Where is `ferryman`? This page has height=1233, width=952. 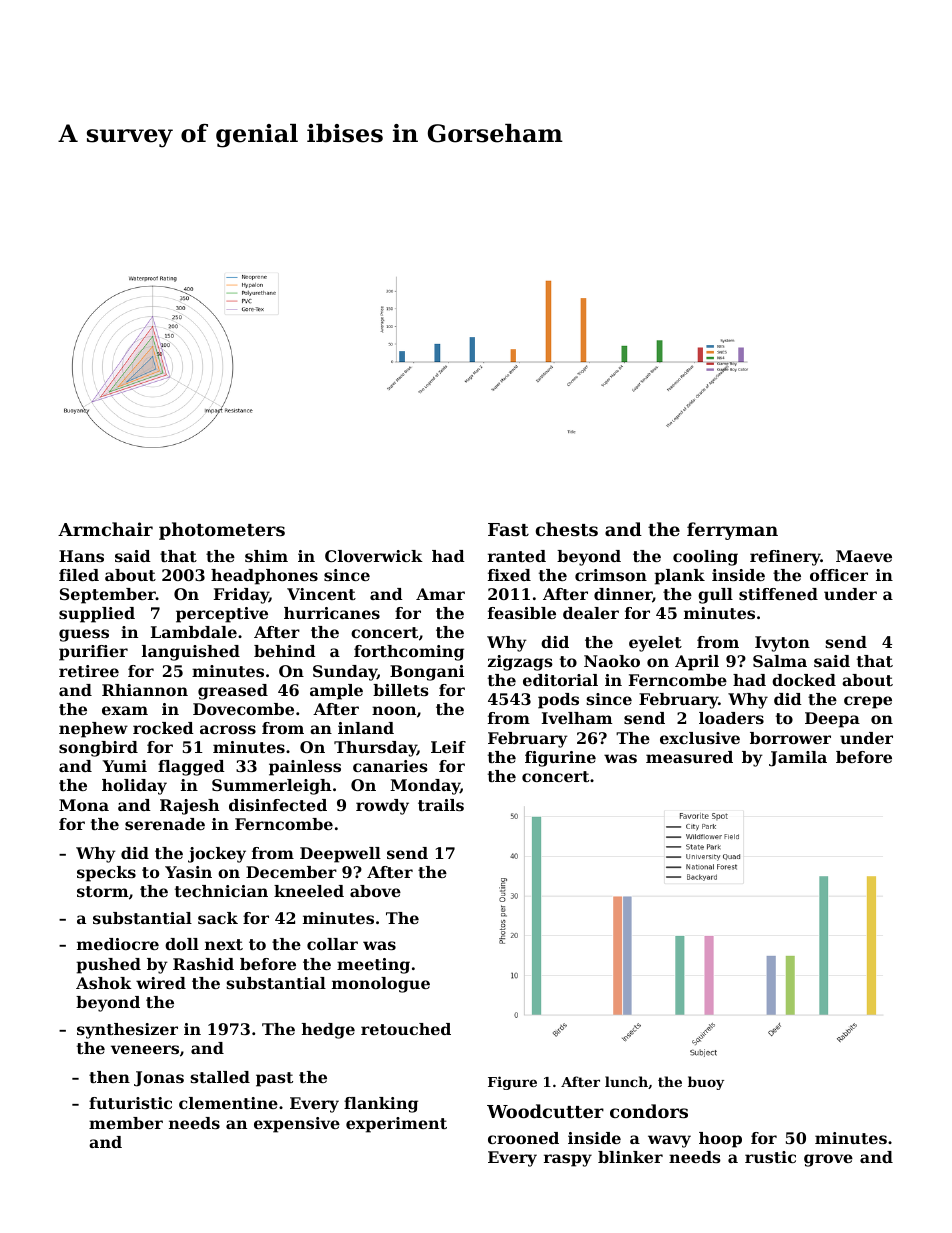
ferryman is located at coordinates (732, 531).
